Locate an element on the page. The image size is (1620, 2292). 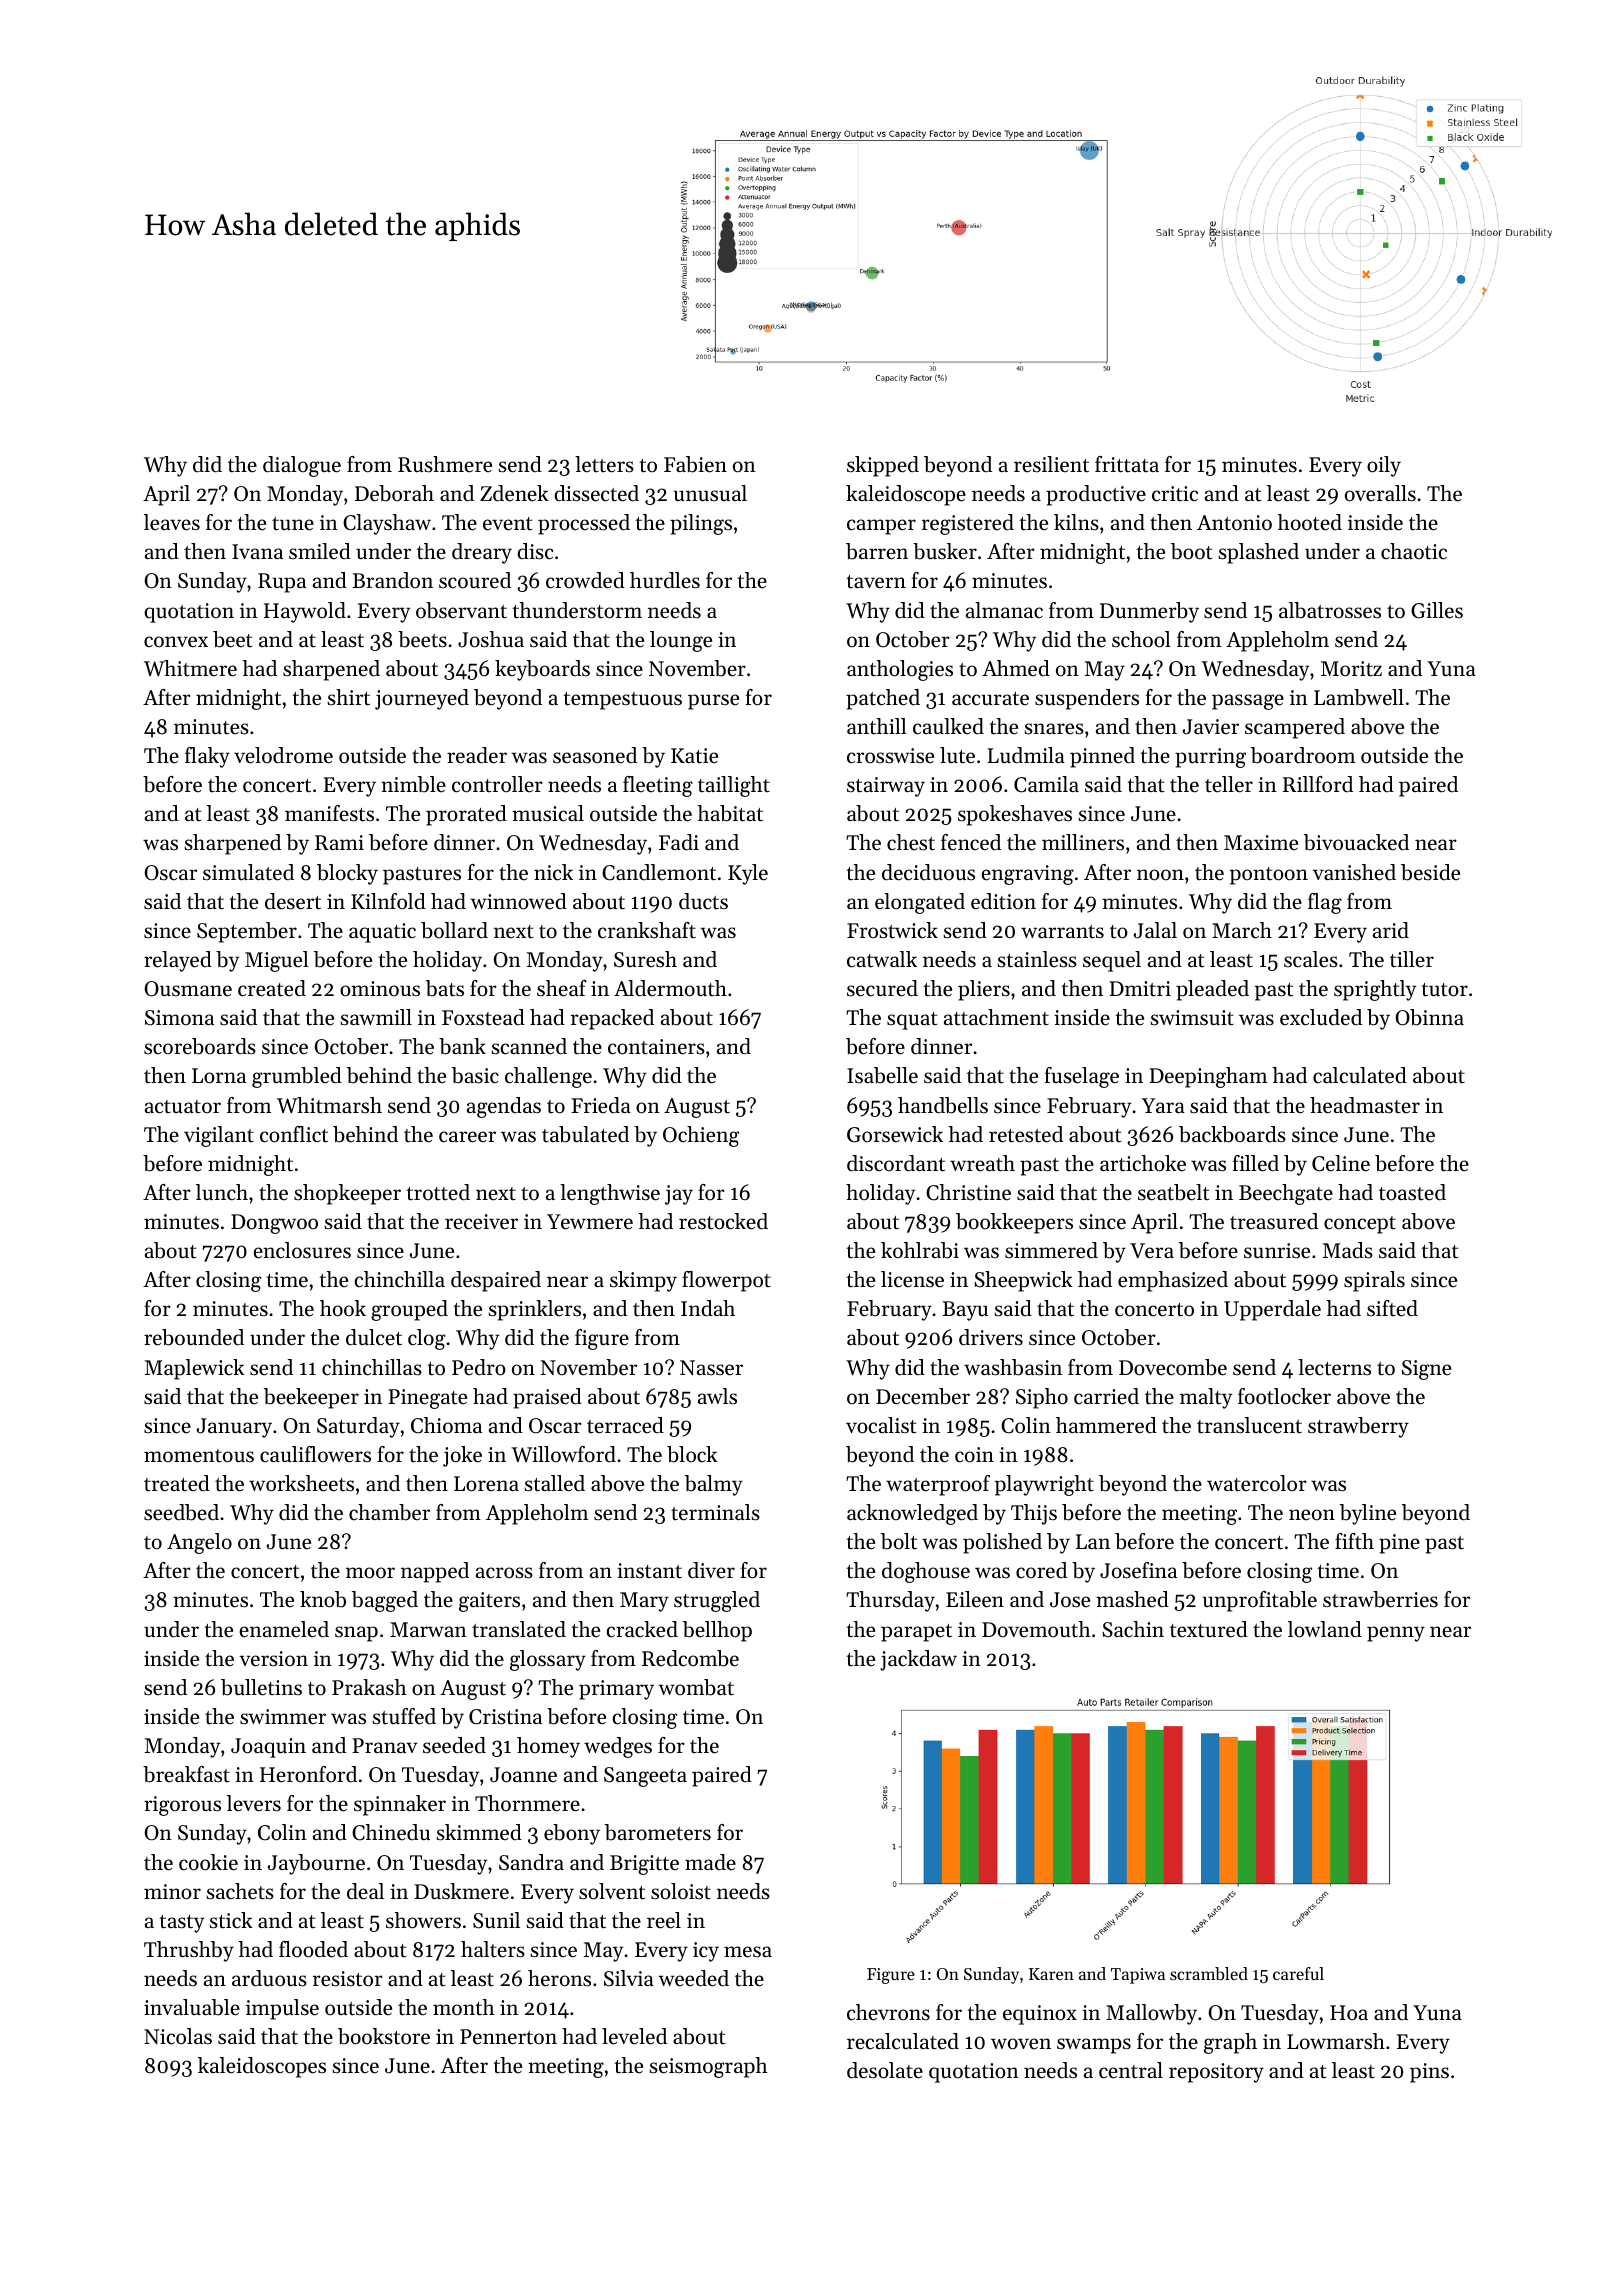
Signe is located at coordinates (1426, 1370).
